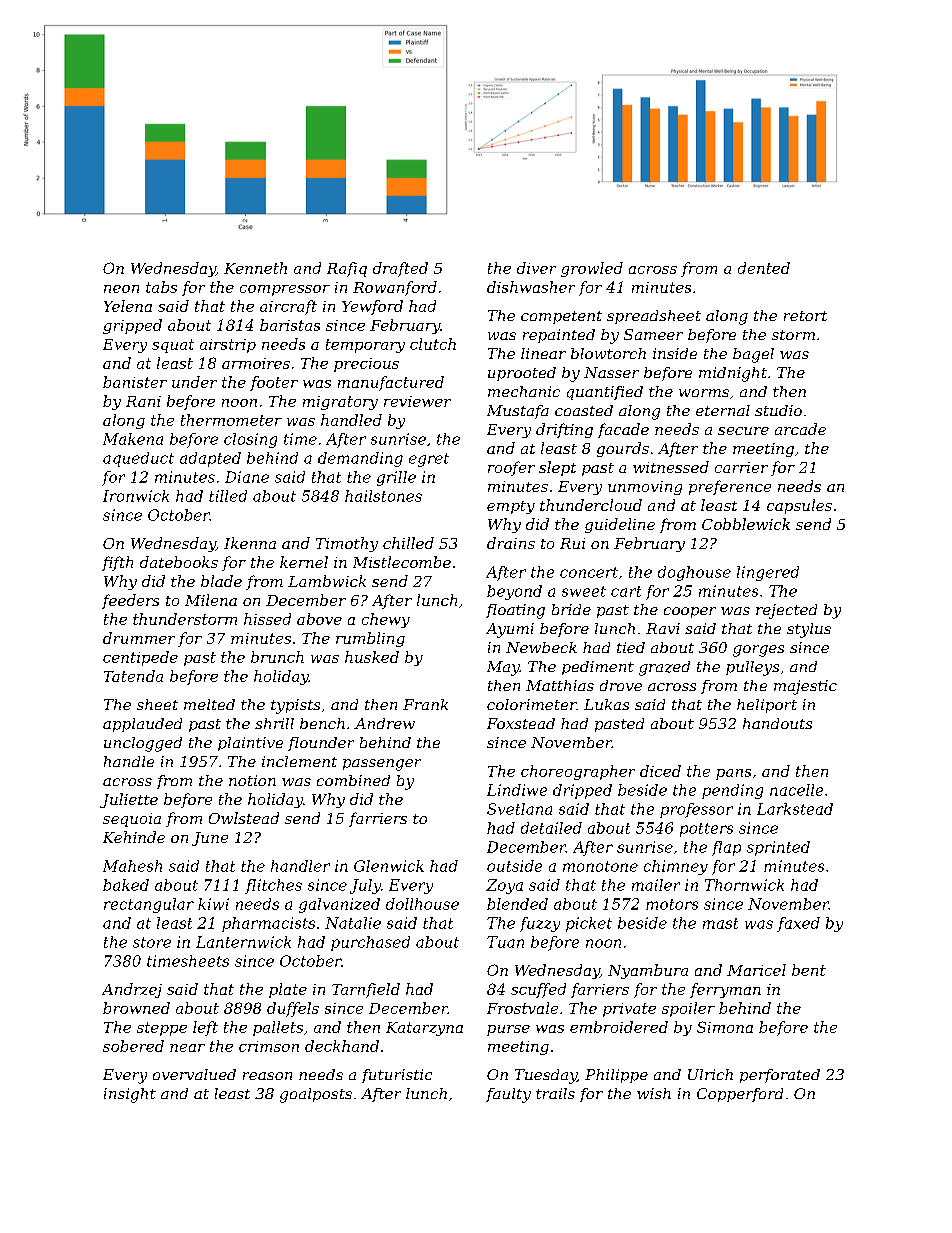  What do you see at coordinates (366, 990) in the screenshot?
I see `Tarnfield` at bounding box center [366, 990].
